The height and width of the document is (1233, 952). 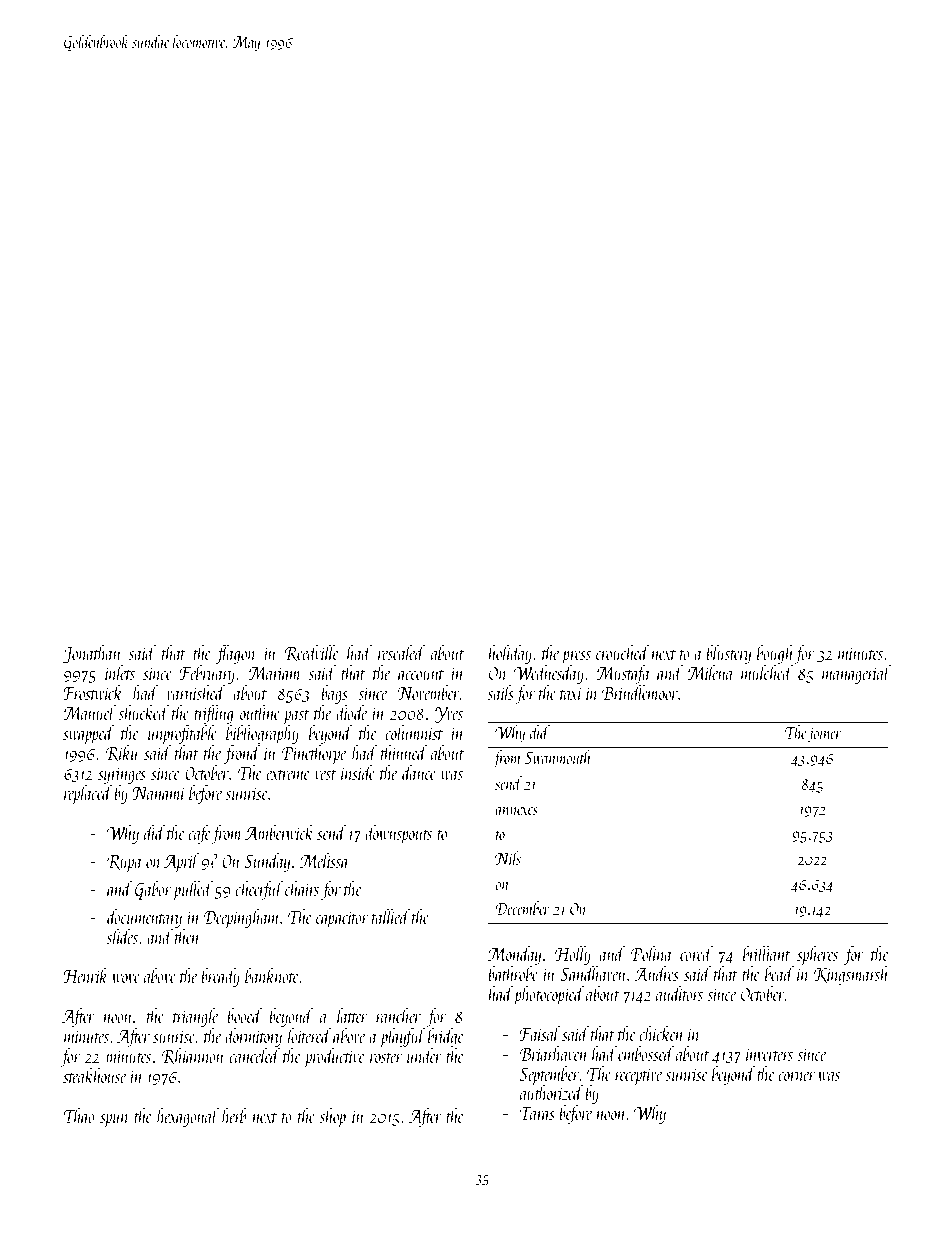 What do you see at coordinates (88, 794) in the document?
I see `replaced` at bounding box center [88, 794].
